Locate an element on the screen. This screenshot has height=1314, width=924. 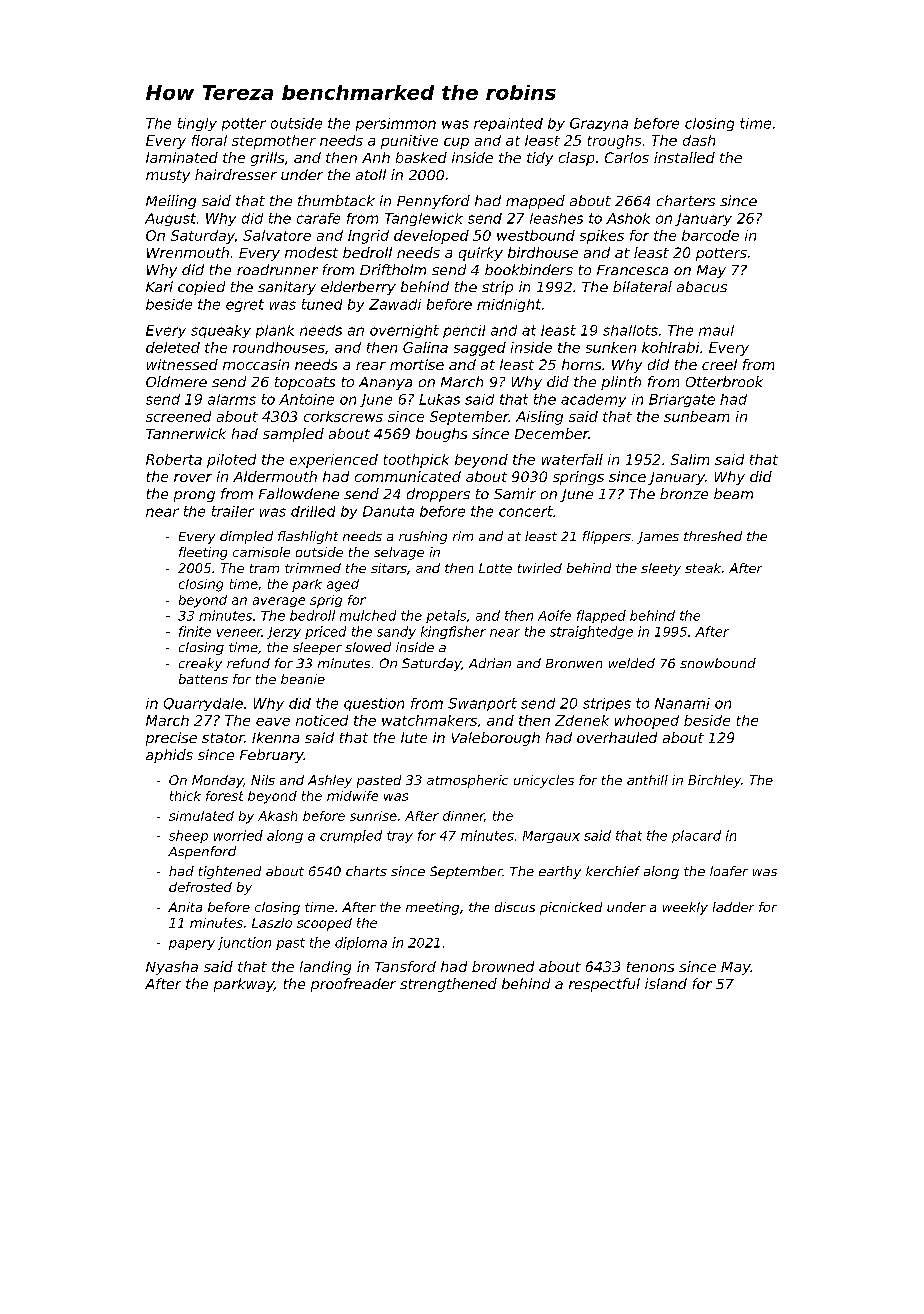
kingfisher is located at coordinates (453, 632).
